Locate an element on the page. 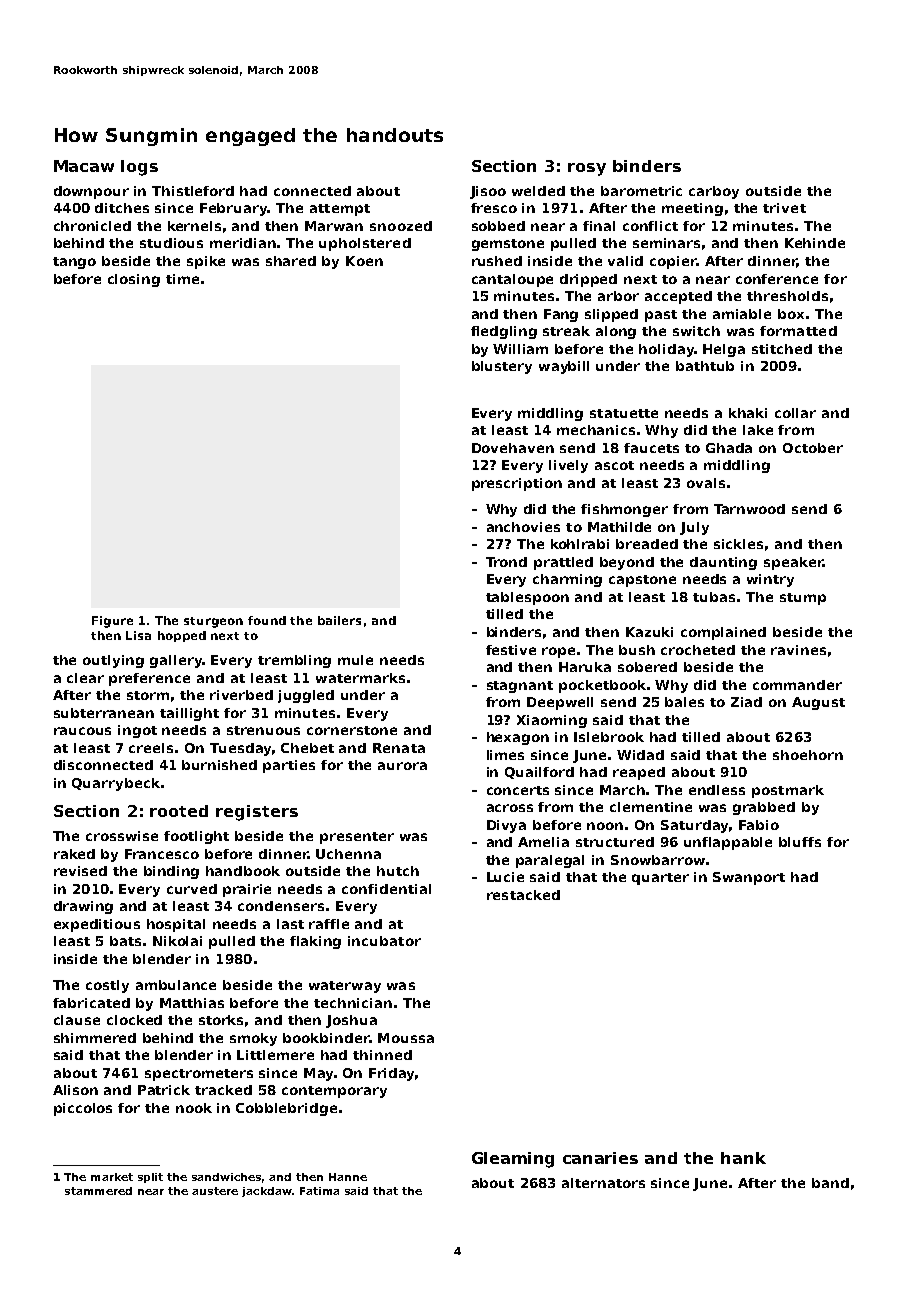  jackdaw is located at coordinates (267, 1192).
